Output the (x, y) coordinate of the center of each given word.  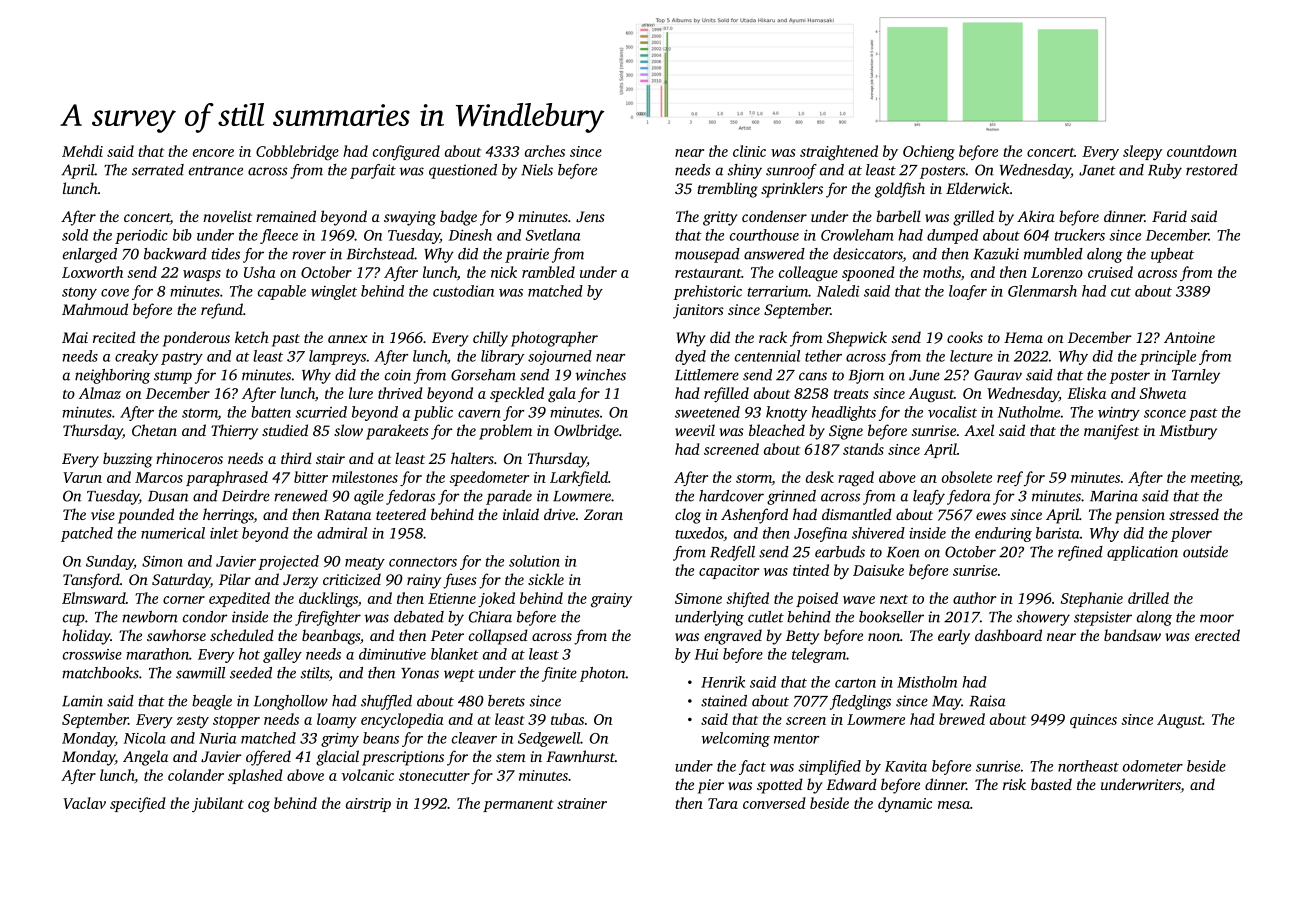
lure (361, 393)
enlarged (90, 255)
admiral (342, 533)
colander (196, 775)
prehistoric (707, 292)
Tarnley (1196, 376)
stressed (1194, 514)
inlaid (521, 514)
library (502, 357)
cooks (965, 337)
